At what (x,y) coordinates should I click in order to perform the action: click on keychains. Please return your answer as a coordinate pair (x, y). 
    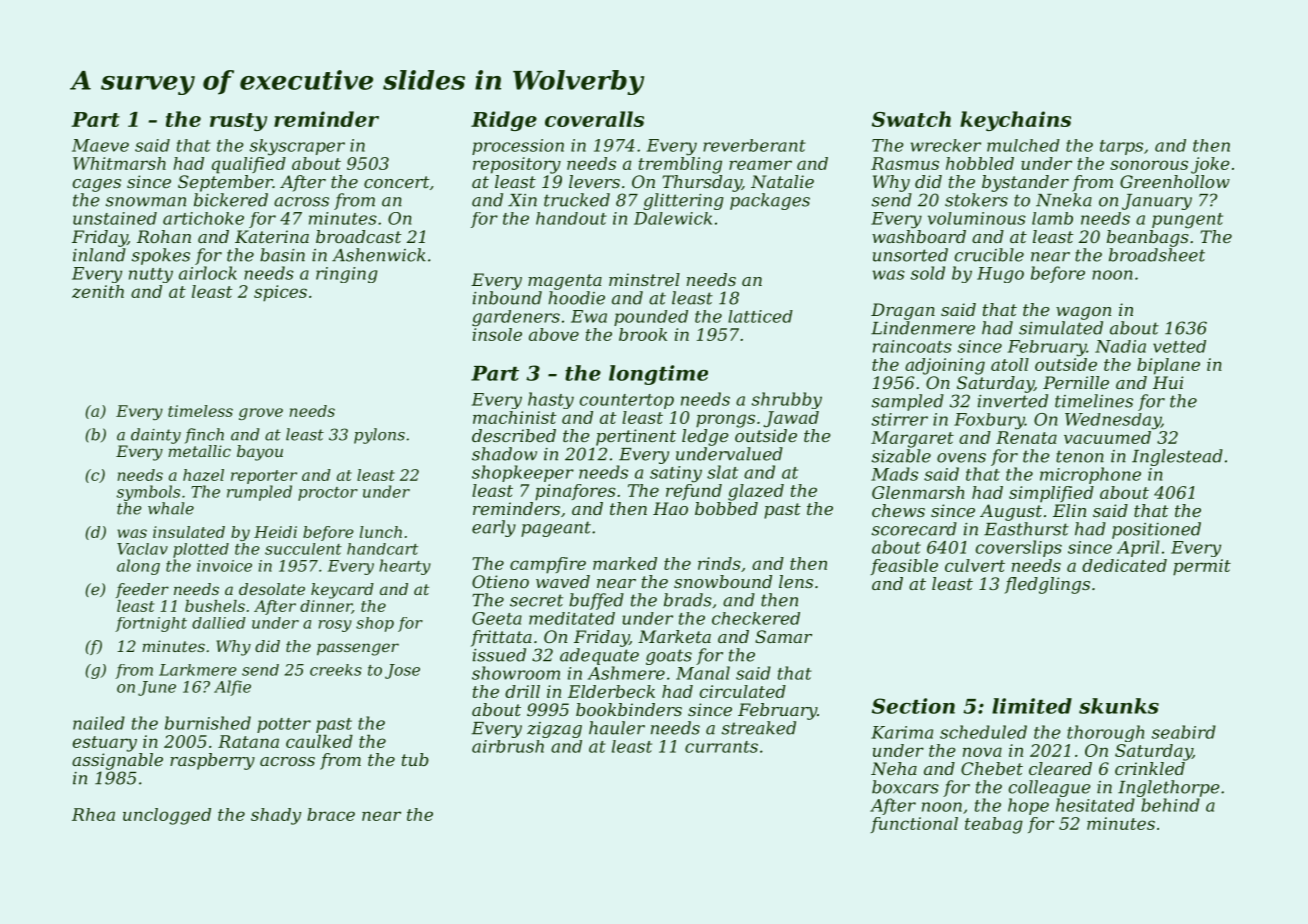
    Looking at the image, I should click on (1015, 121).
